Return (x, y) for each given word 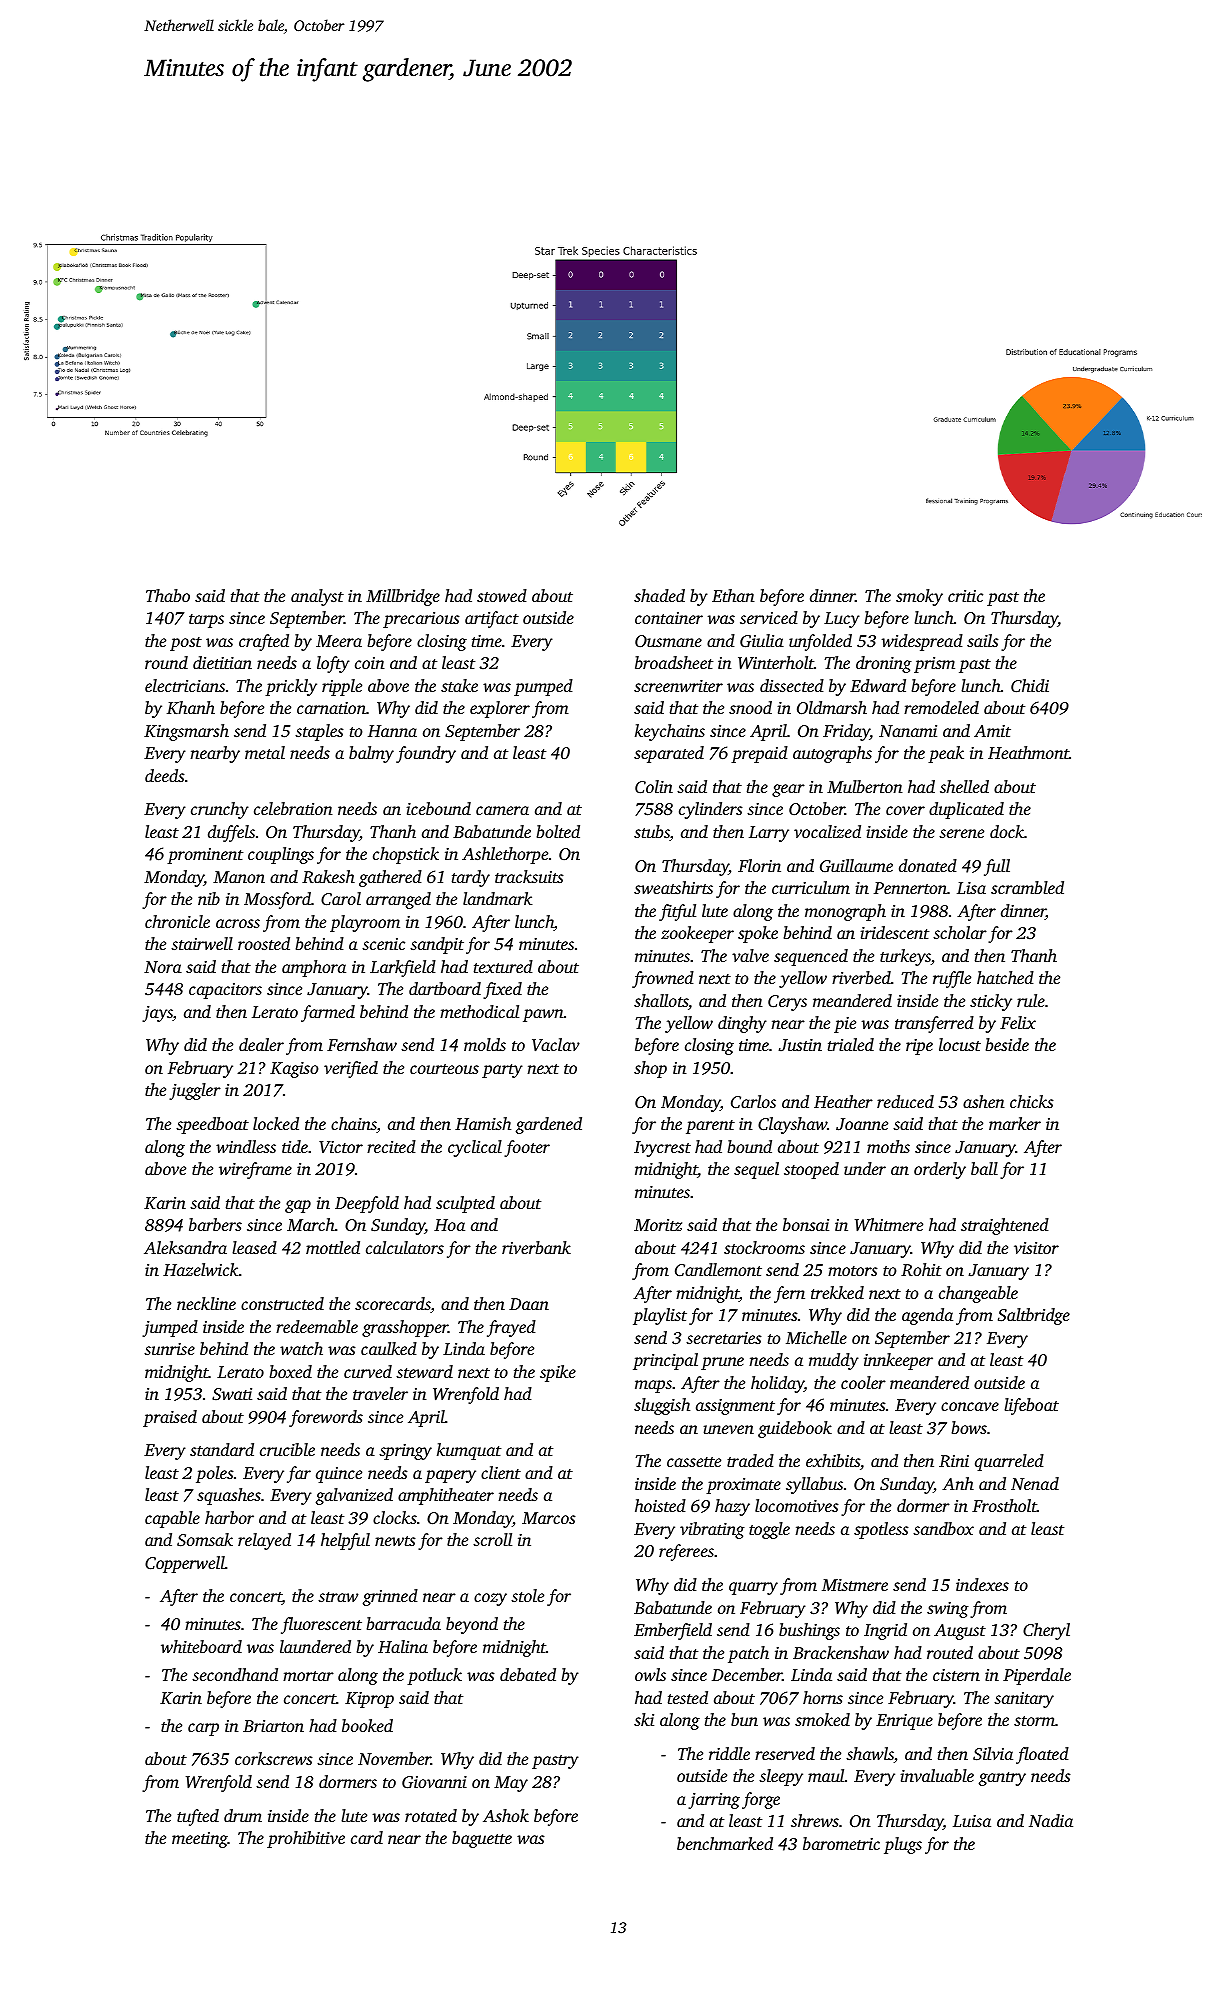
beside (1007, 1044)
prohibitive (306, 1839)
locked (276, 1123)
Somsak (205, 1540)
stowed (502, 595)
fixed (502, 990)
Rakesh (328, 876)
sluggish (662, 1406)
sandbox (943, 1528)
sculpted (465, 1204)
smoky (919, 597)
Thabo (168, 595)
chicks (1032, 1101)
